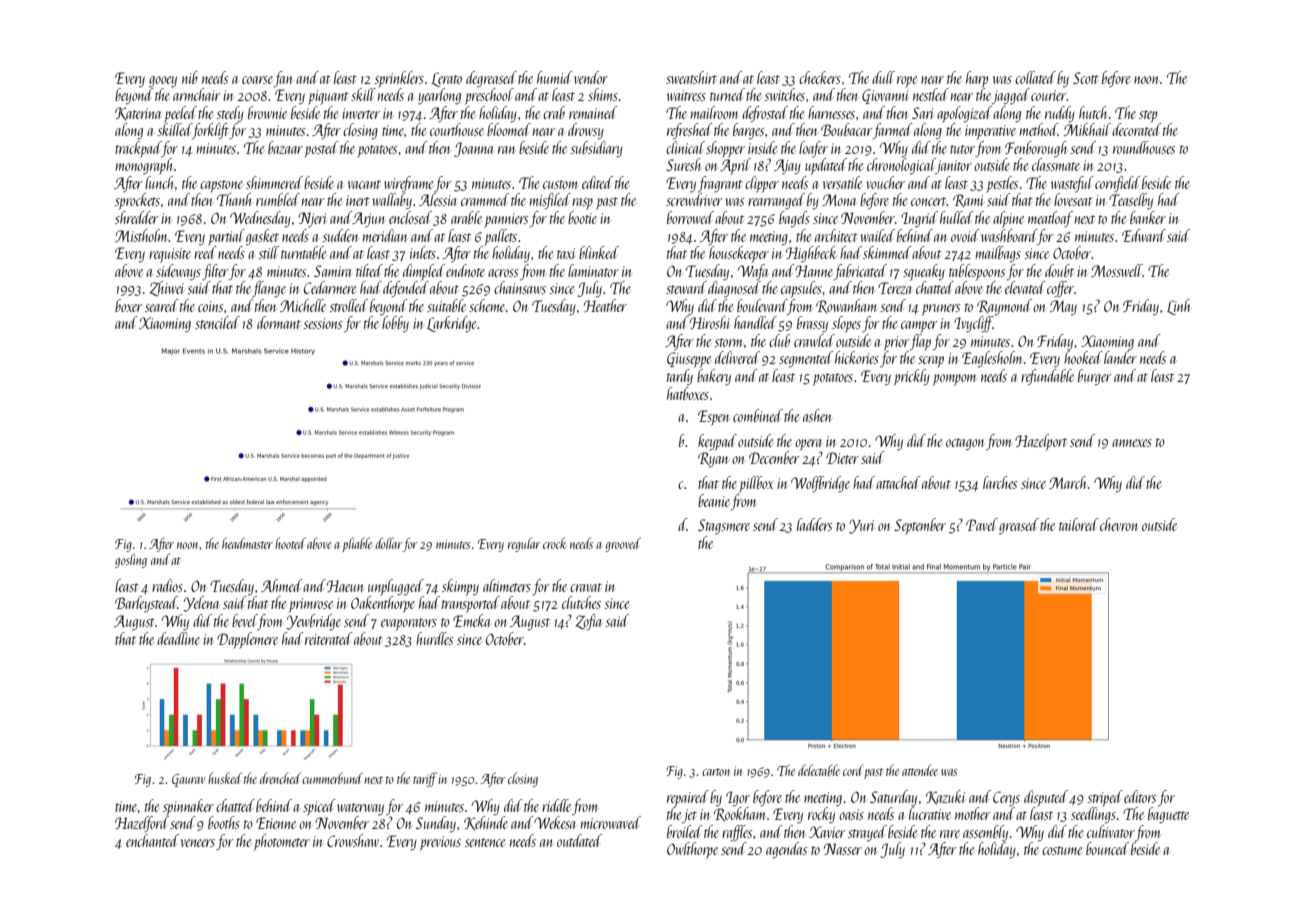 This screenshot has height=924, width=1308. What do you see at coordinates (1060, 114) in the screenshot?
I see `ruddy` at bounding box center [1060, 114].
